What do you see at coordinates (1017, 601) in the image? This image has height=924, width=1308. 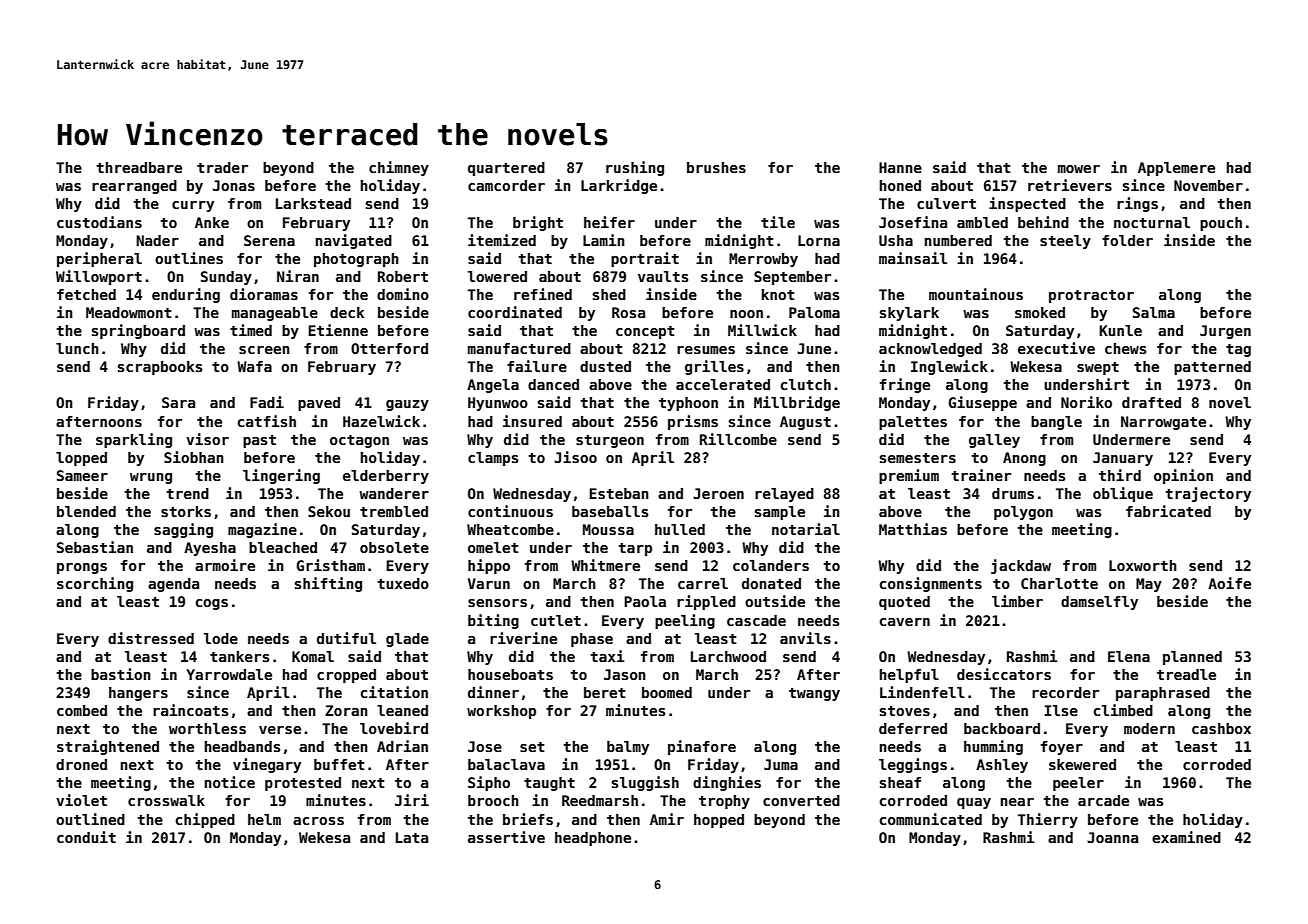 I see `limber` at bounding box center [1017, 601].
